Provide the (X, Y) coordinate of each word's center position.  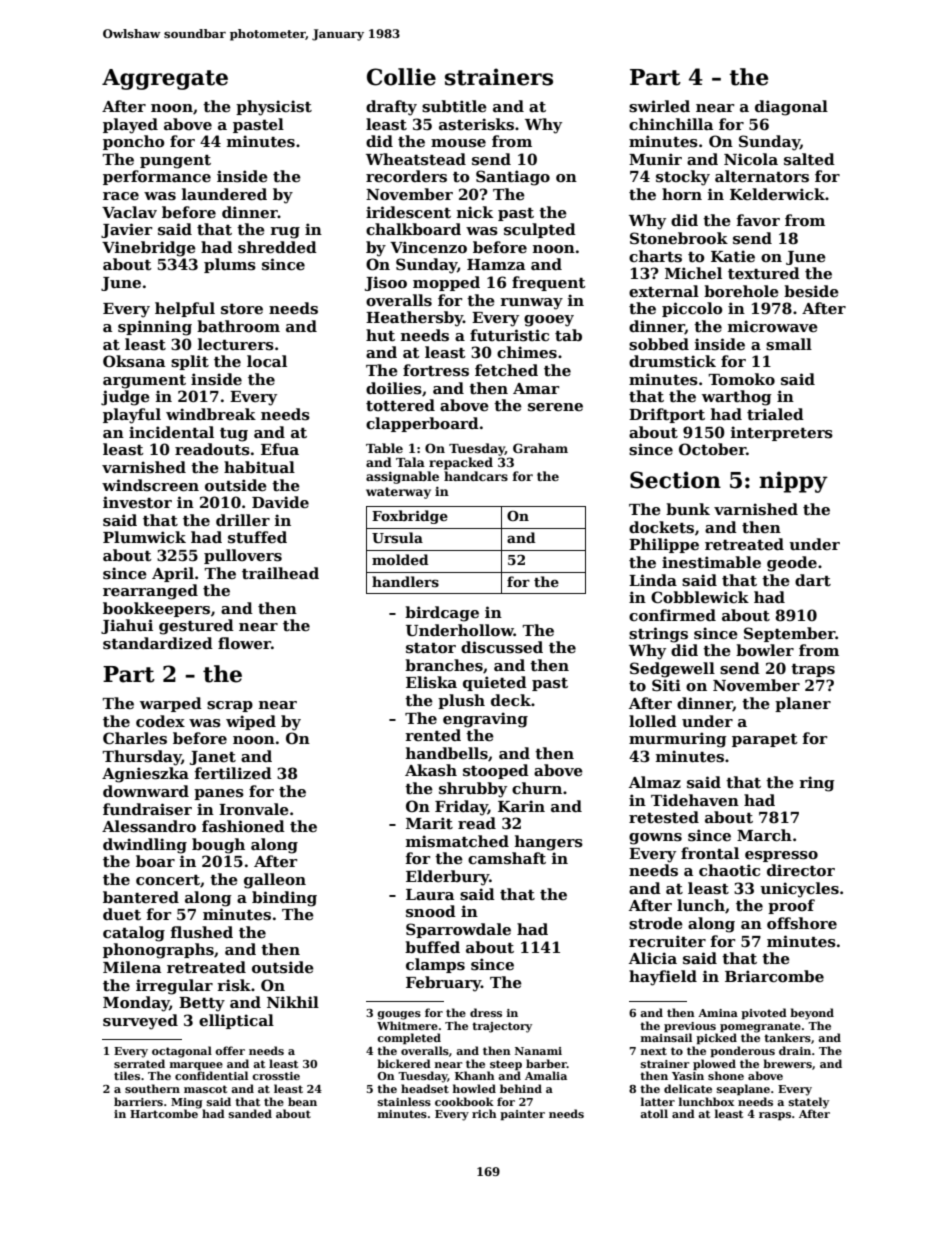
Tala (410, 462)
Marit (429, 823)
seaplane (743, 1090)
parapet (765, 740)
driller (243, 520)
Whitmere (407, 1025)
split (190, 362)
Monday (136, 1004)
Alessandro (149, 826)
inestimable (711, 562)
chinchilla (671, 124)
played (130, 126)
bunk (688, 509)
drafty (391, 108)
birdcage (442, 614)
